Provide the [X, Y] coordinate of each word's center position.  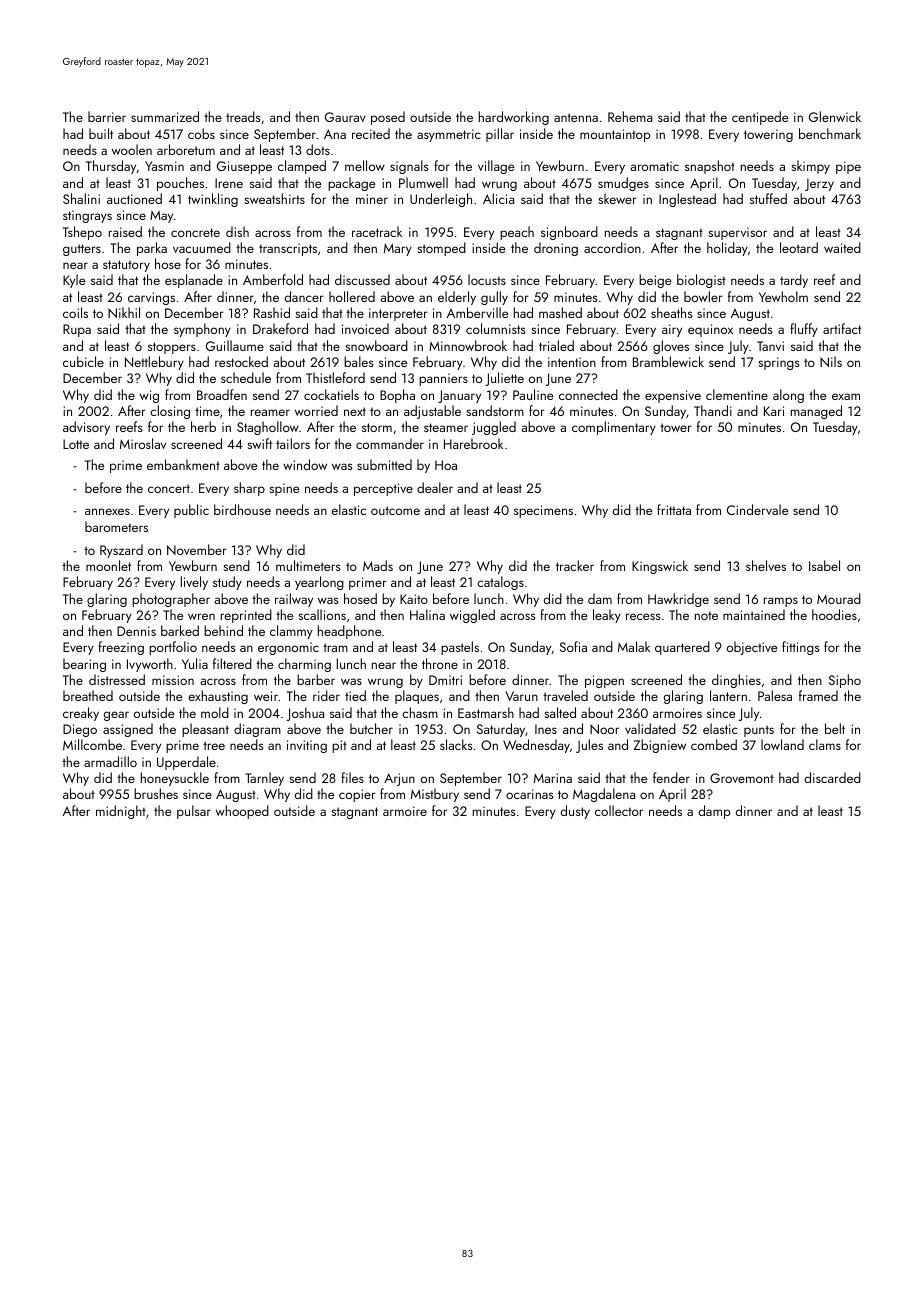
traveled [565, 695]
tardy [794, 281]
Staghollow [268, 428]
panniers [443, 379]
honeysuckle [175, 779]
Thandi [713, 410]
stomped [441, 249]
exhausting [218, 697]
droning [556, 249]
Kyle [74, 281]
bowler [703, 296]
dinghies [736, 681]
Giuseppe [244, 167]
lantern [728, 695]
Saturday [501, 730]
